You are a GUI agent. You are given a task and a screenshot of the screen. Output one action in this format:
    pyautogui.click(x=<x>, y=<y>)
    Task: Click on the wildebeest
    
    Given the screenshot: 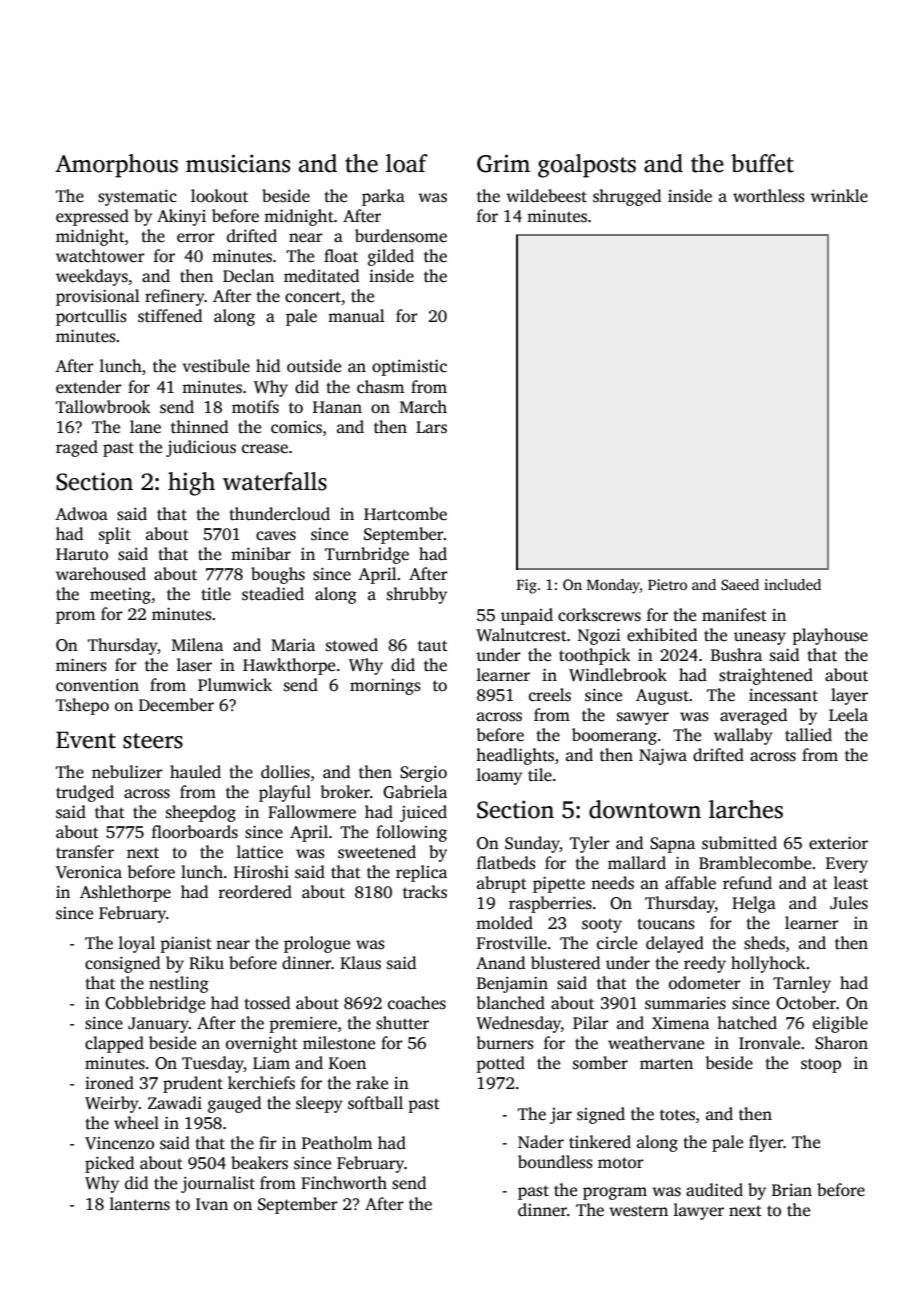 What is the action you would take?
    pyautogui.click(x=546, y=196)
